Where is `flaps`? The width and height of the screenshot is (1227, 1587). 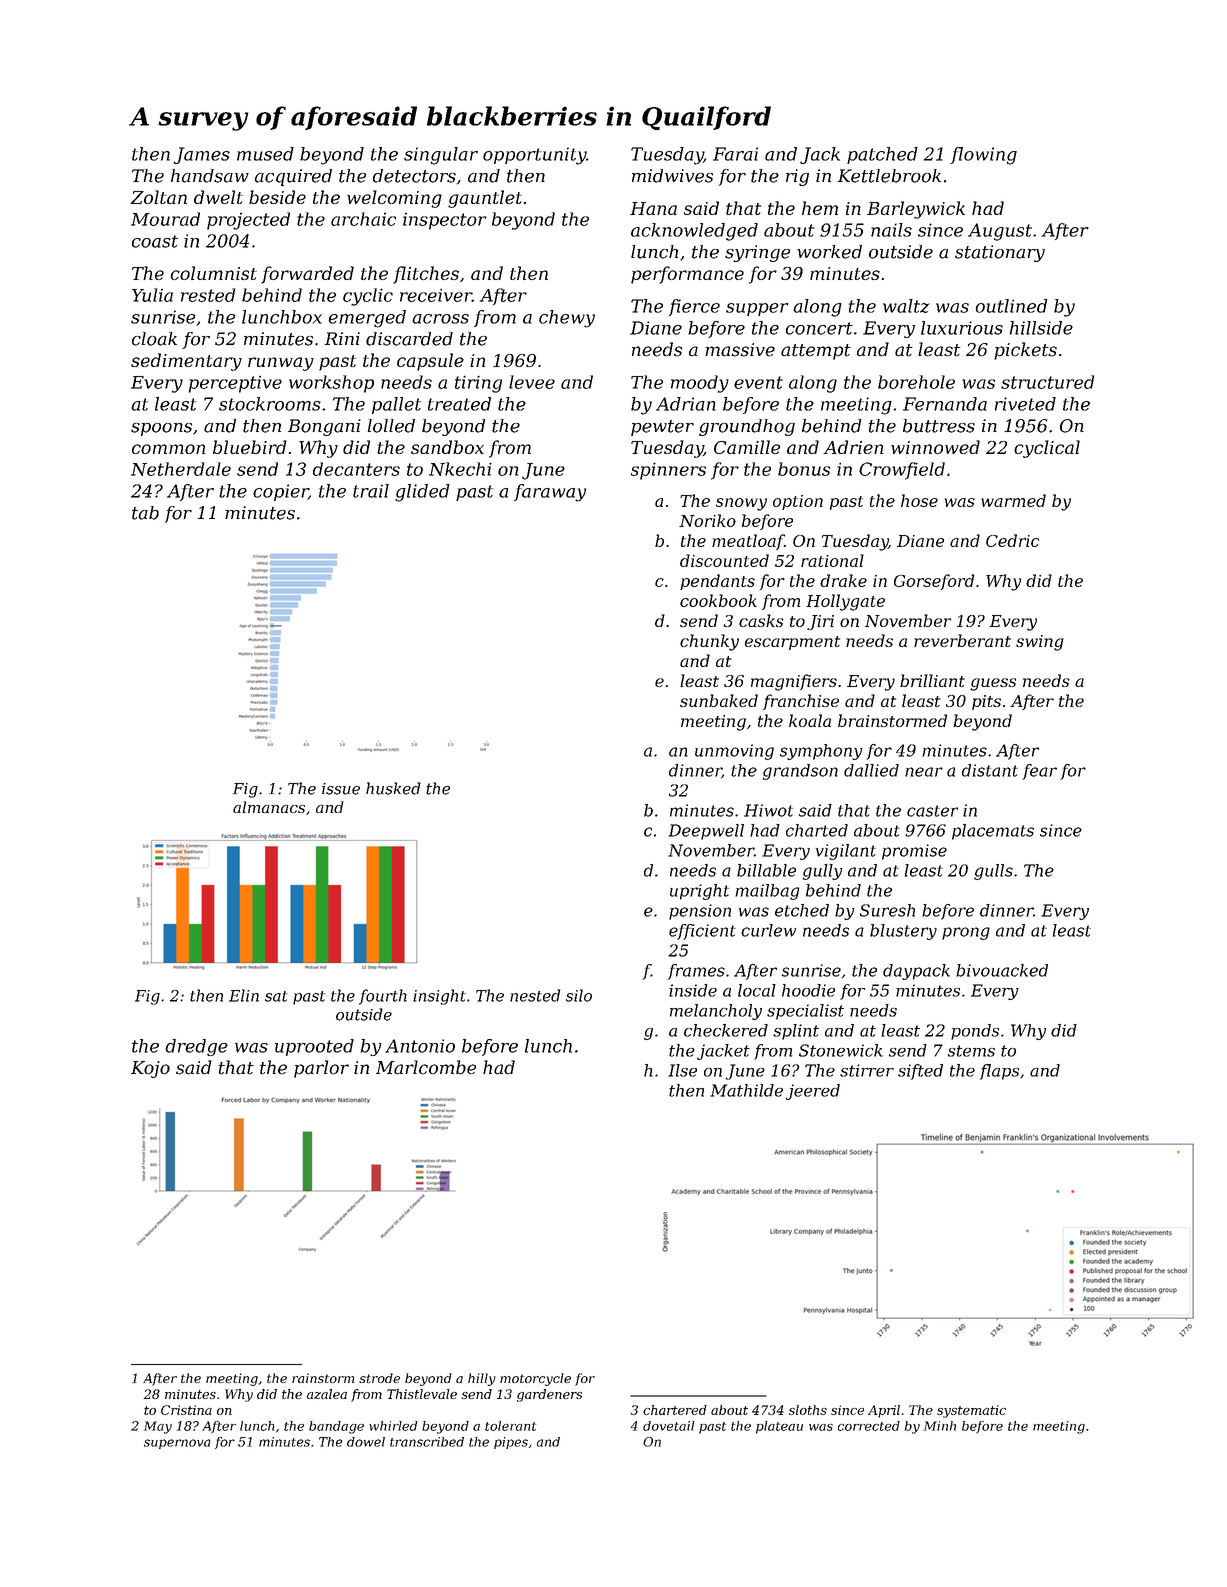
flaps is located at coordinates (999, 1072).
